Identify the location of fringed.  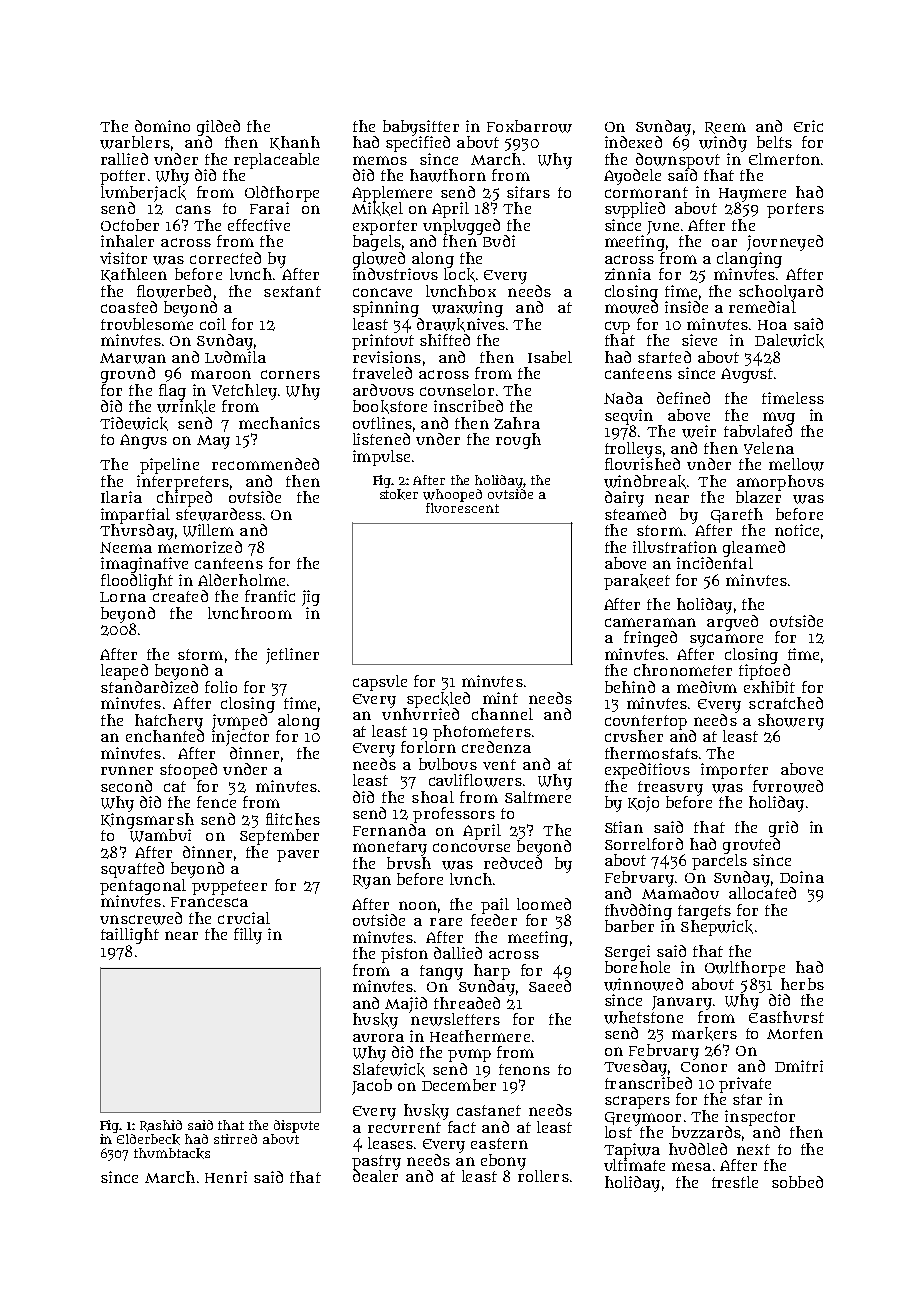
(650, 639).
